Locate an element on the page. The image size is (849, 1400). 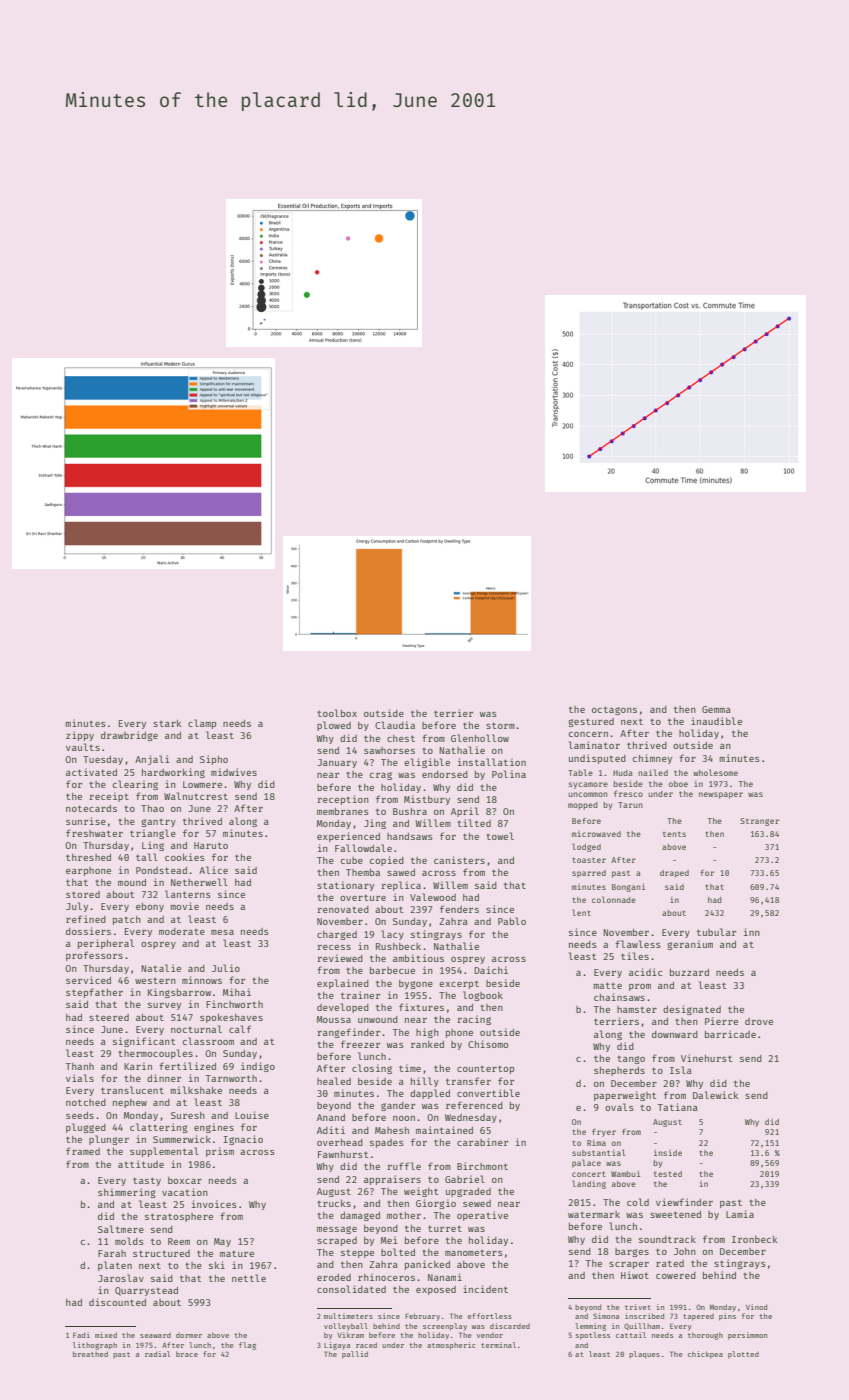
tubular is located at coordinates (716, 932).
